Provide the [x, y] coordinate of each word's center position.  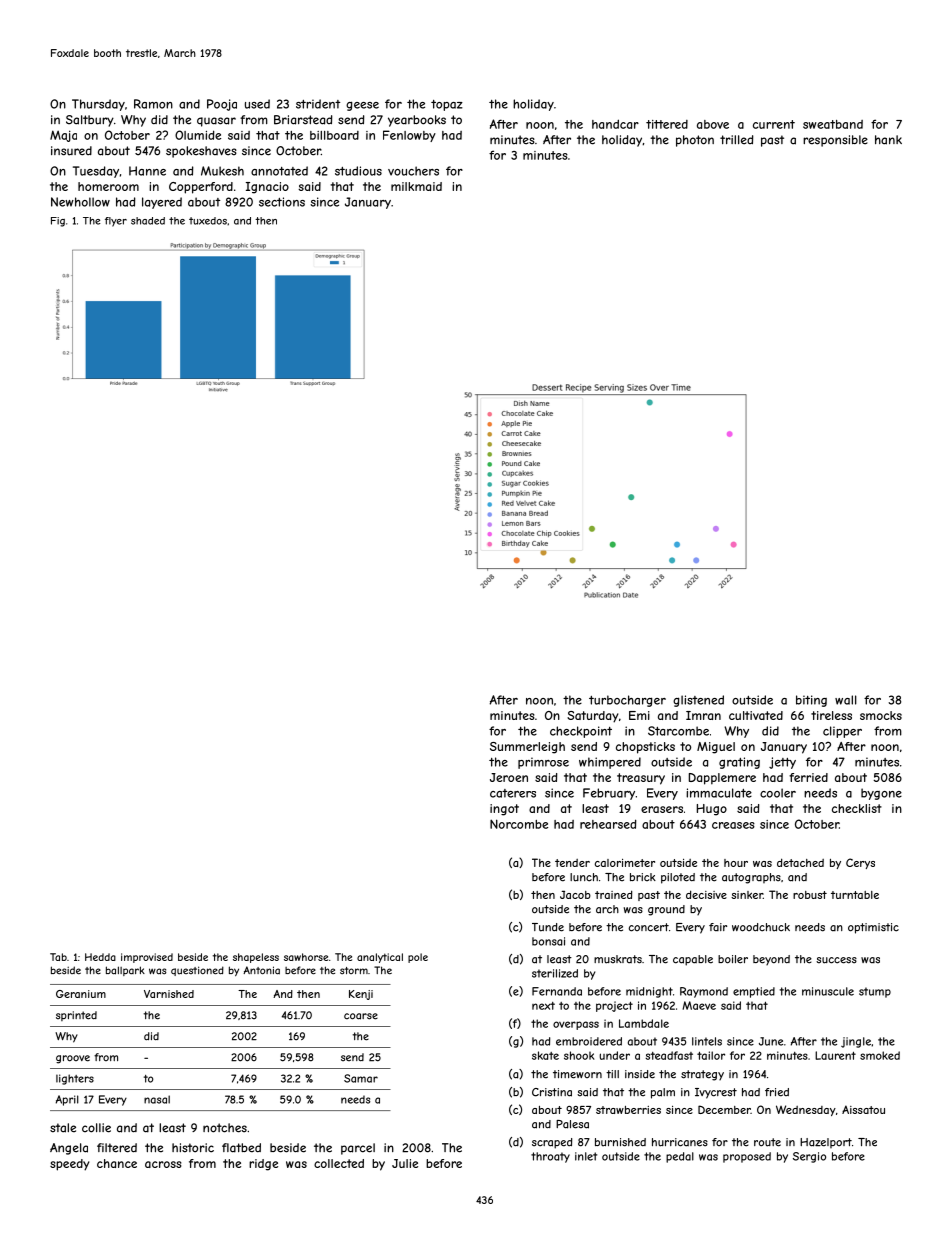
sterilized [555, 973]
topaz [447, 105]
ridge [263, 1165]
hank [888, 140]
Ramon [153, 104]
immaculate [719, 793]
